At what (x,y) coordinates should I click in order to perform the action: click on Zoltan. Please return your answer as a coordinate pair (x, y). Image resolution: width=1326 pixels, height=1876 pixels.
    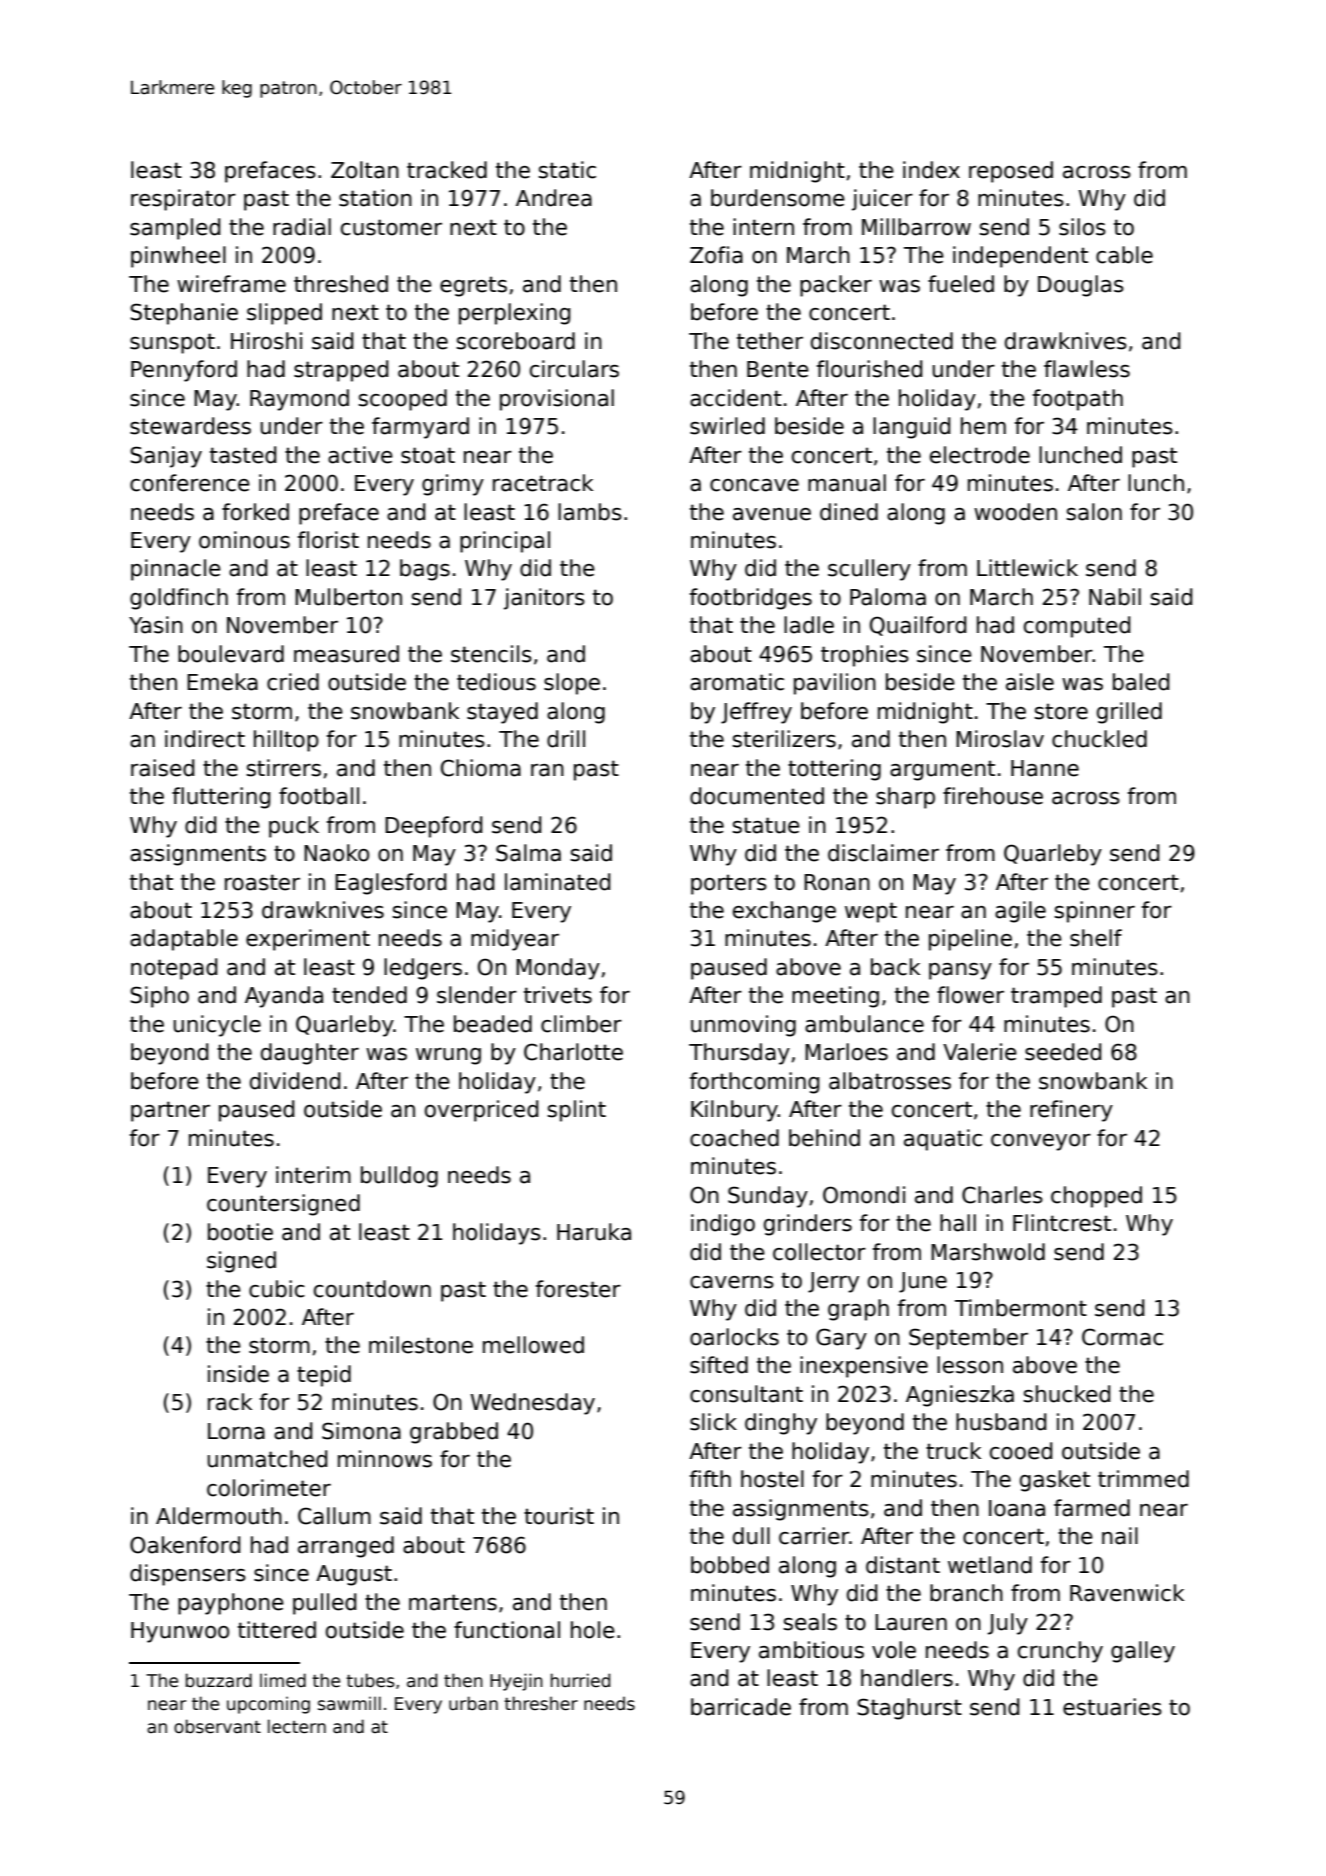
    Looking at the image, I should click on (365, 170).
